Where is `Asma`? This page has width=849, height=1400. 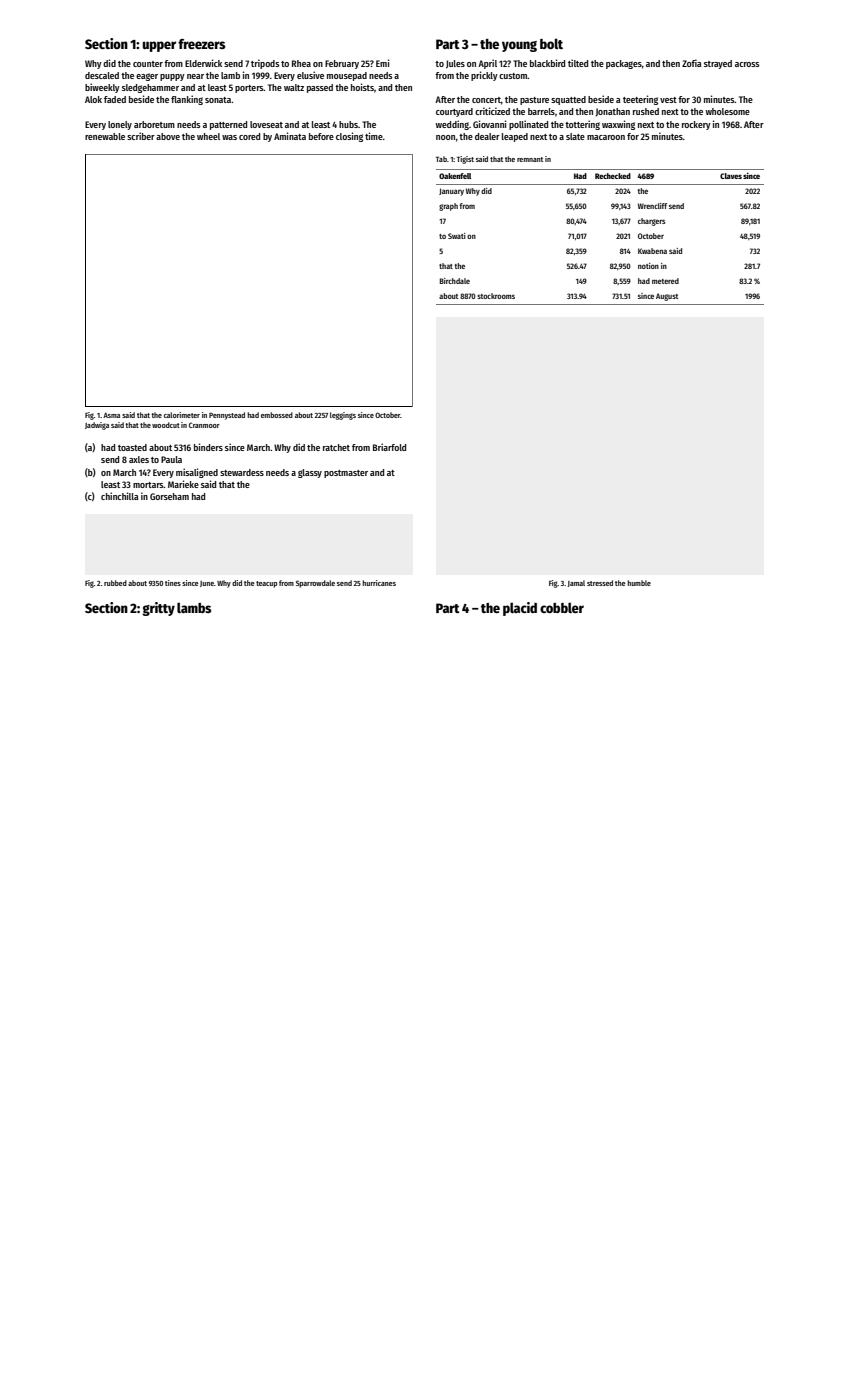 Asma is located at coordinates (111, 415).
